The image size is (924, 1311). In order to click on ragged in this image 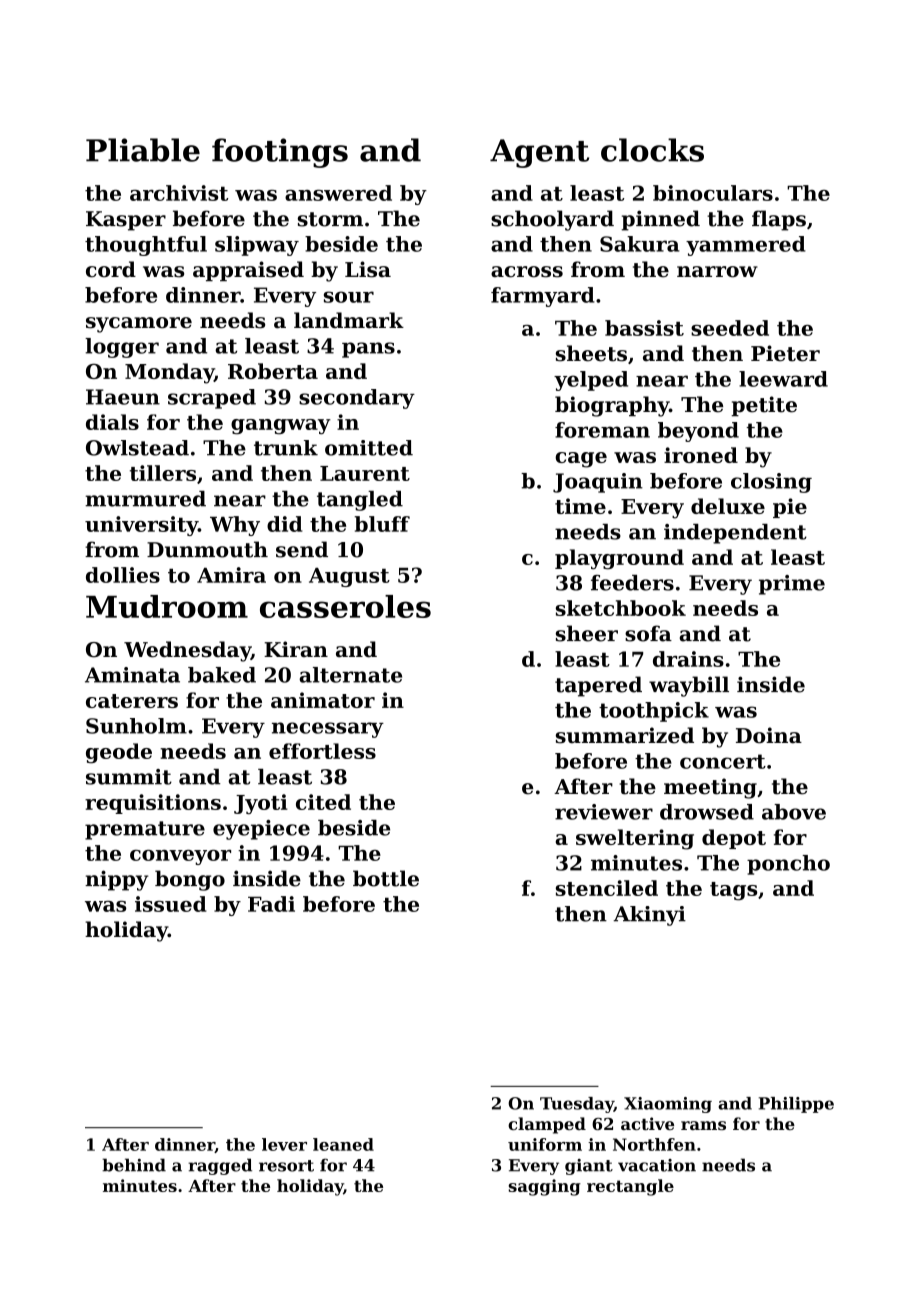, I will do `click(220, 1166)`.
